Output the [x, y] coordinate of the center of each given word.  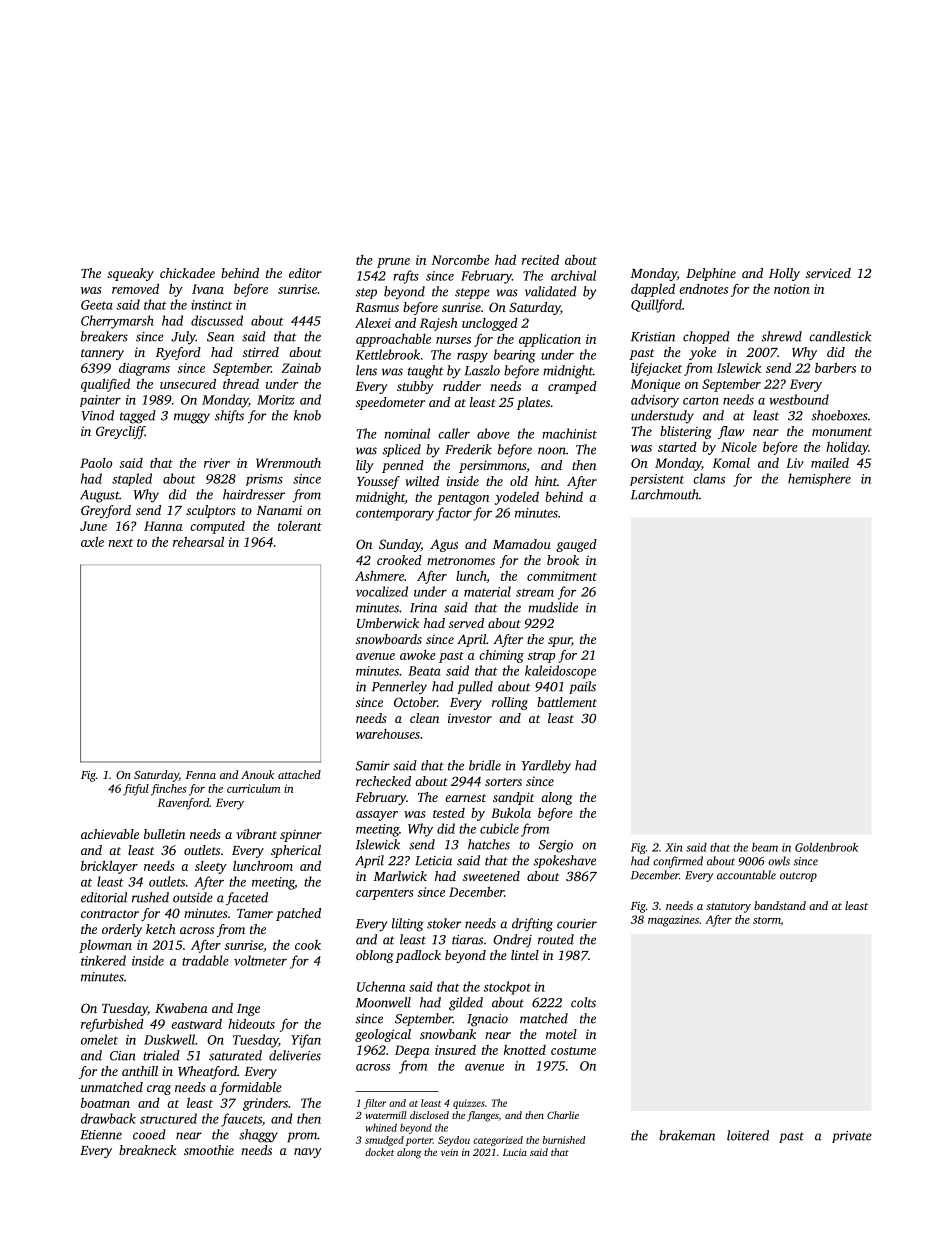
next [120, 543]
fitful [136, 790]
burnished [564, 1140]
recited [540, 259]
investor [470, 718]
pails [582, 687]
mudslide [553, 607]
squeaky [130, 274]
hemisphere [819, 479]
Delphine [711, 274]
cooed [149, 1134]
